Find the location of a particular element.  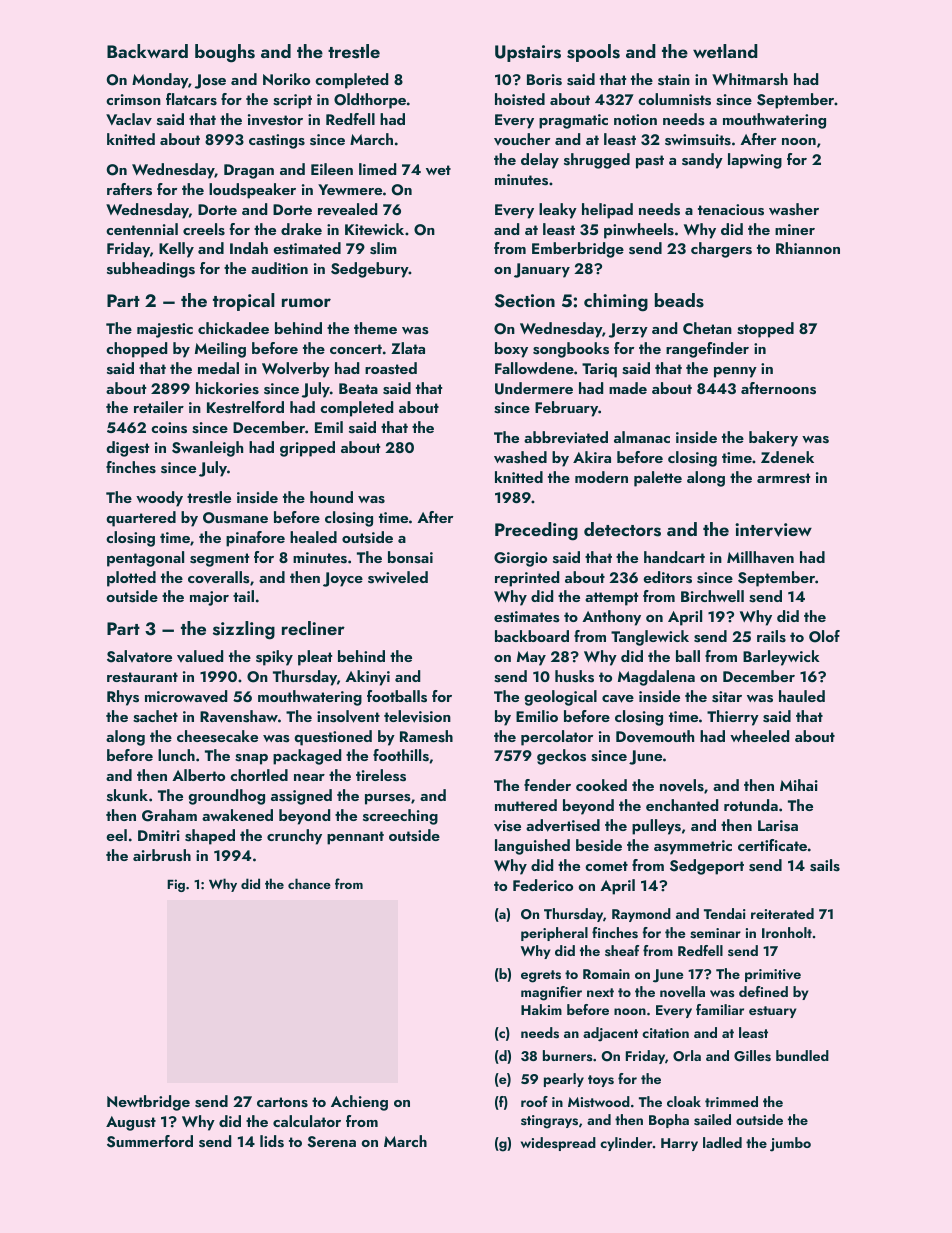

Hakim is located at coordinates (541, 1009).
